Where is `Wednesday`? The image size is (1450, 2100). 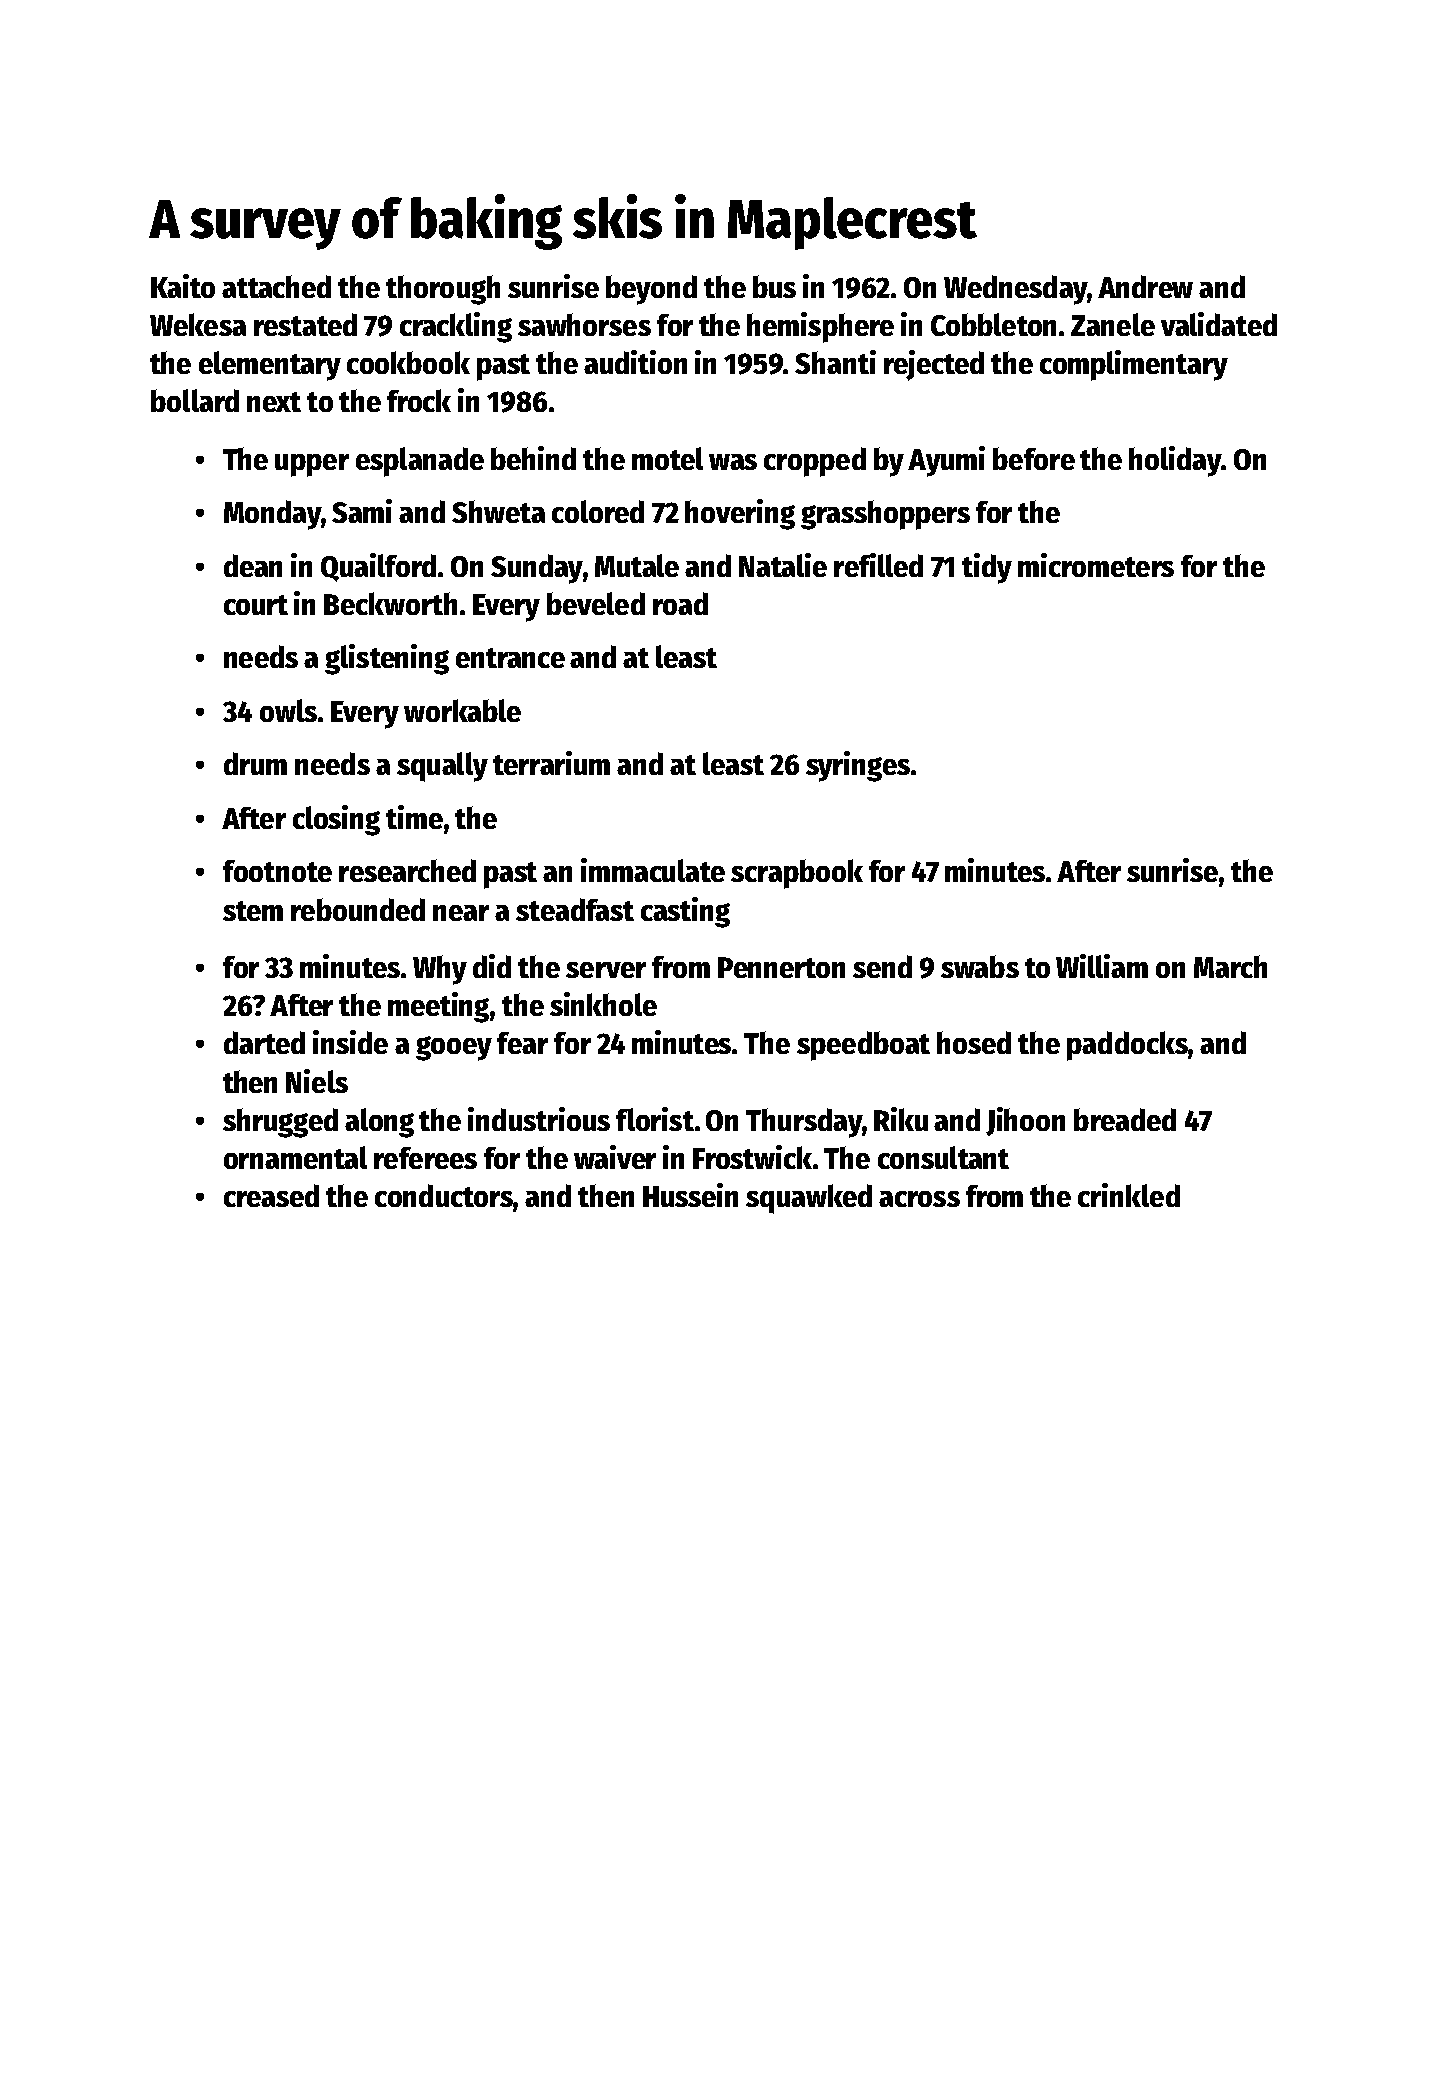
Wednesday is located at coordinates (1015, 290).
